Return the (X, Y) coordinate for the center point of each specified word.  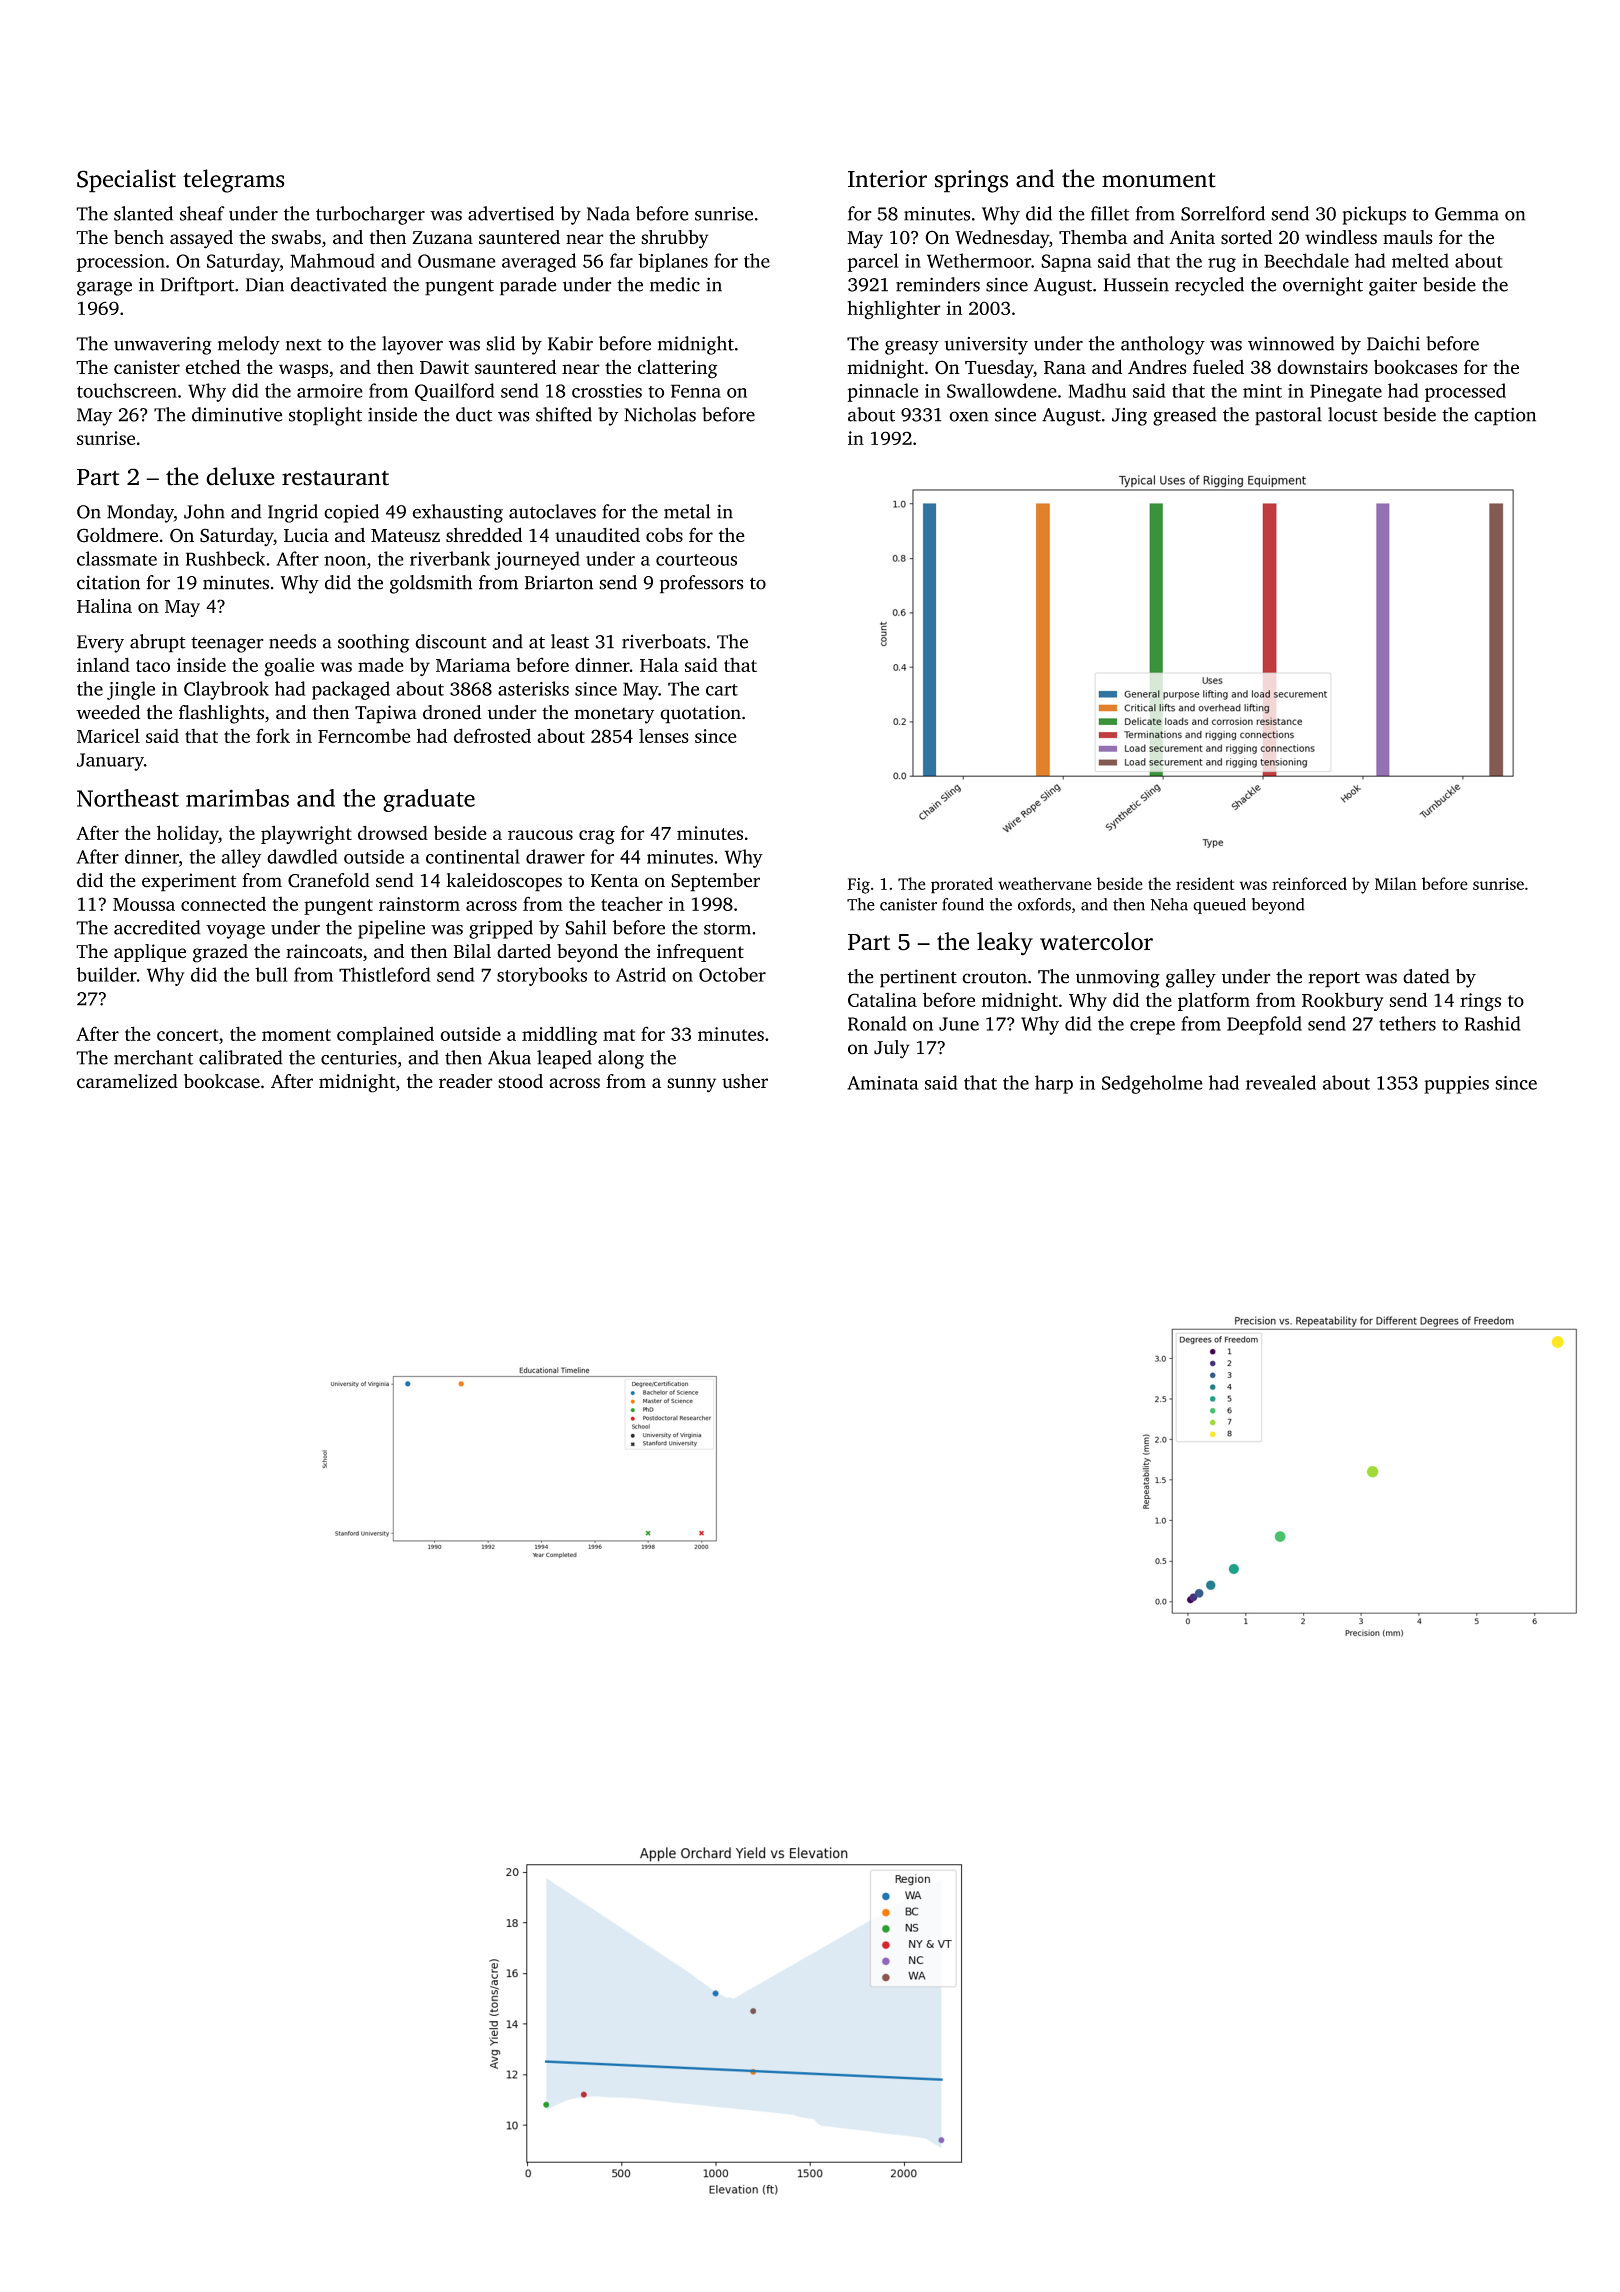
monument (1159, 180)
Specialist (126, 181)
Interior (887, 179)
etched (213, 366)
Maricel (108, 735)
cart (722, 690)
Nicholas (660, 414)
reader (466, 1081)
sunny (691, 1085)
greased (1185, 416)
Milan (1396, 883)
